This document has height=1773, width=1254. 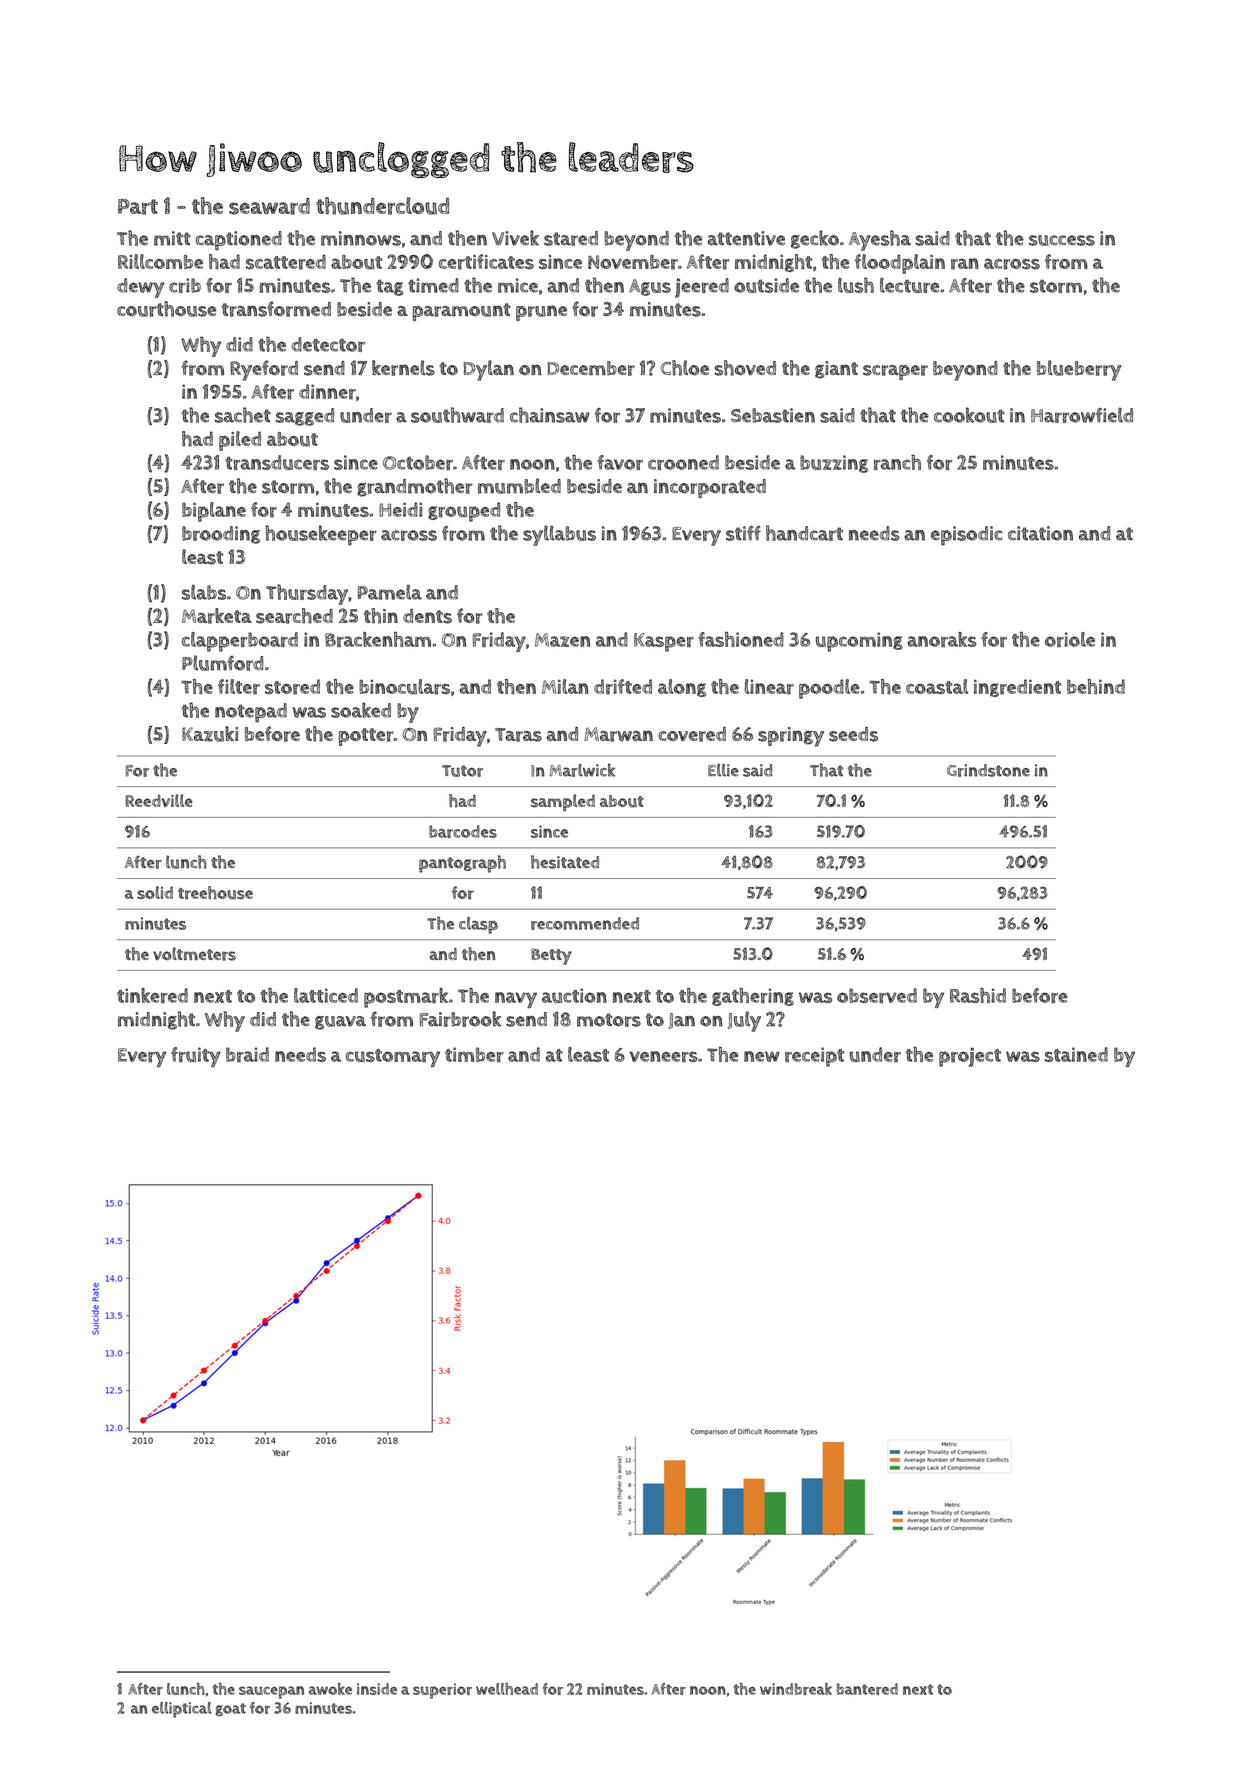 What do you see at coordinates (474, 1055) in the document?
I see `timber` at bounding box center [474, 1055].
